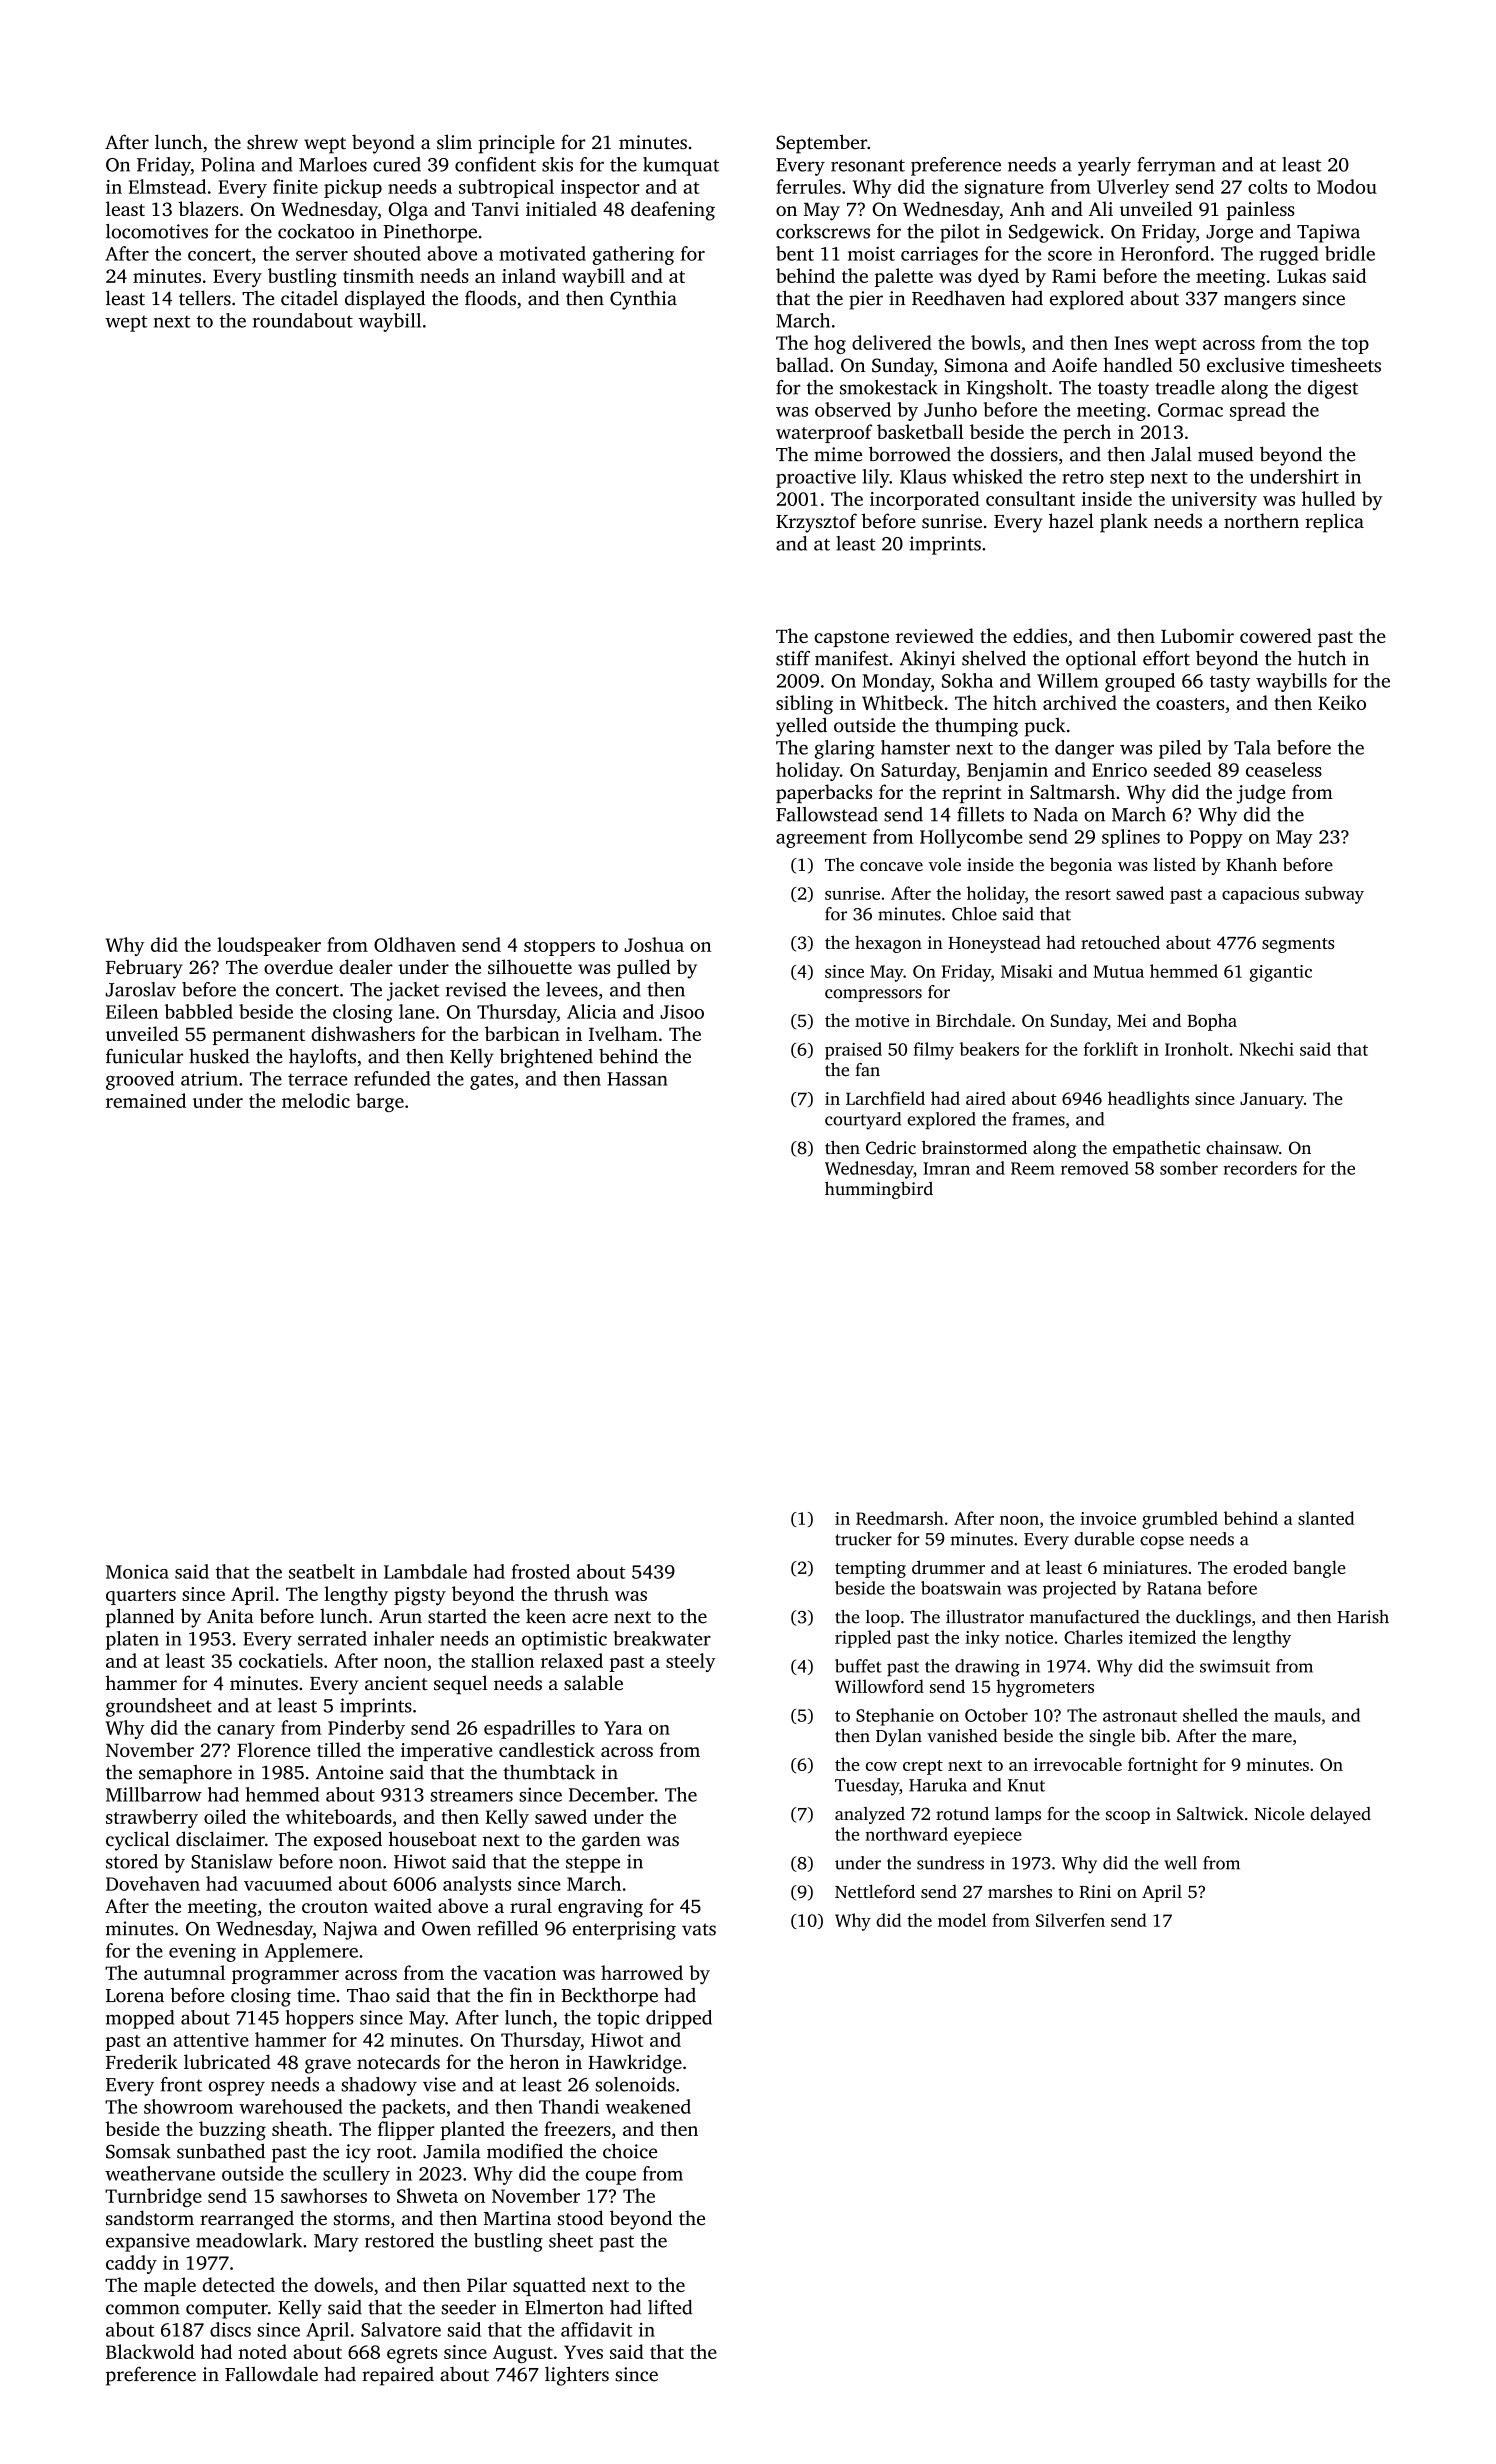  I want to click on bridle, so click(1350, 253).
